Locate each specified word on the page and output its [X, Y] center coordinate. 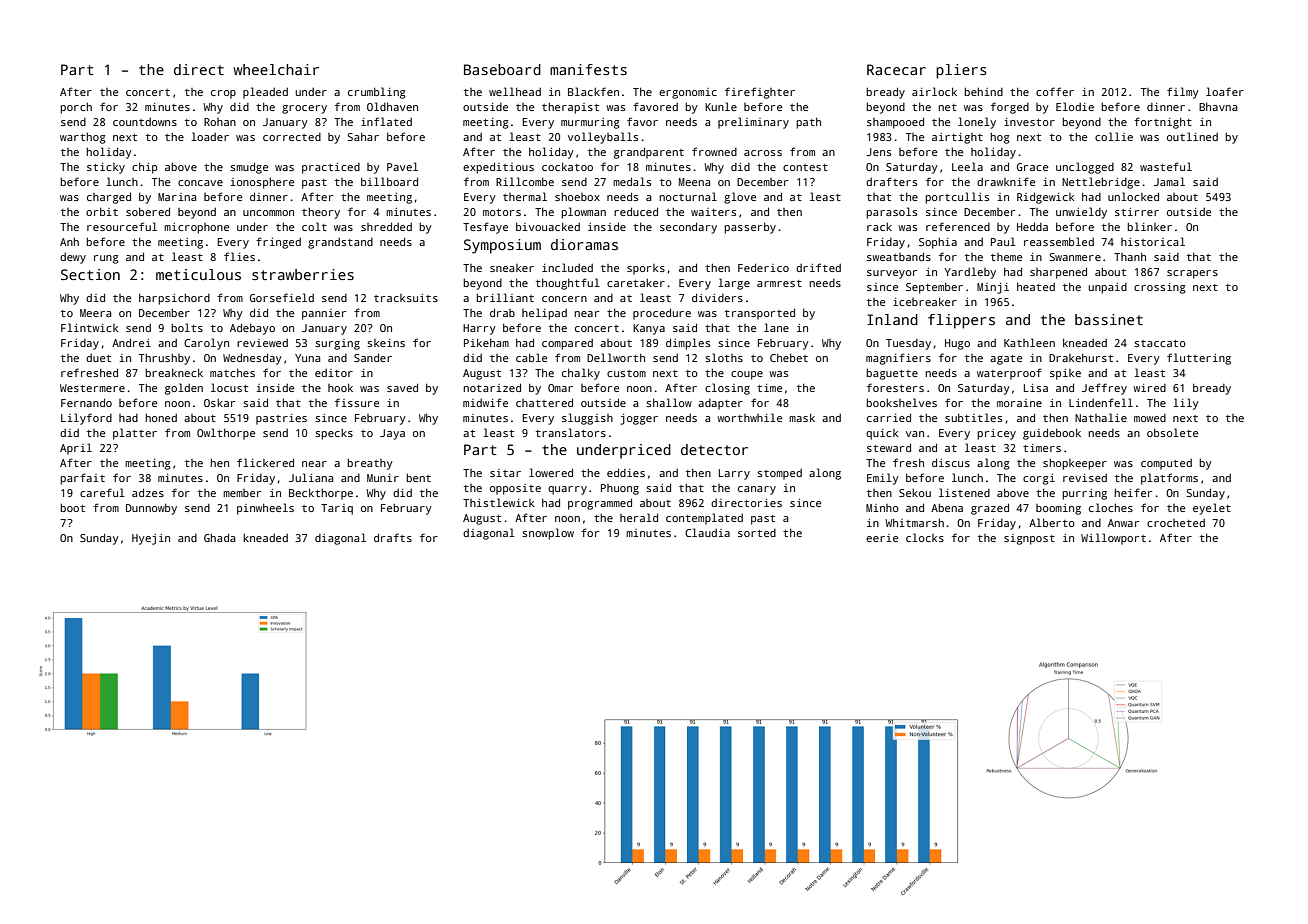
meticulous [198, 274]
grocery [304, 109]
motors [502, 212]
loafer [1225, 91]
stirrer [1137, 212]
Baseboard [502, 69]
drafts [393, 537]
